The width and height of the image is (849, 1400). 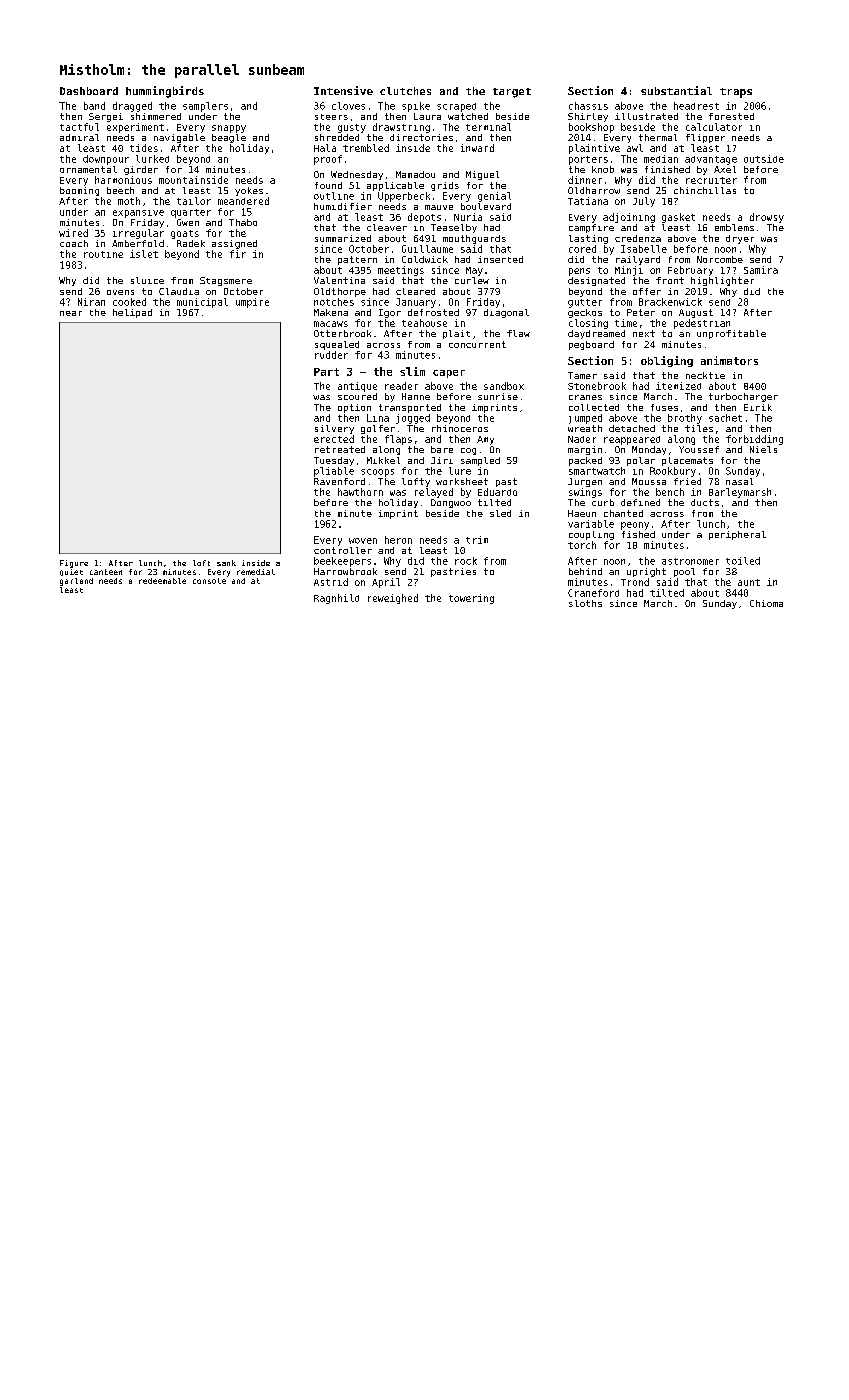 What do you see at coordinates (334, 196) in the image?
I see `outline` at bounding box center [334, 196].
